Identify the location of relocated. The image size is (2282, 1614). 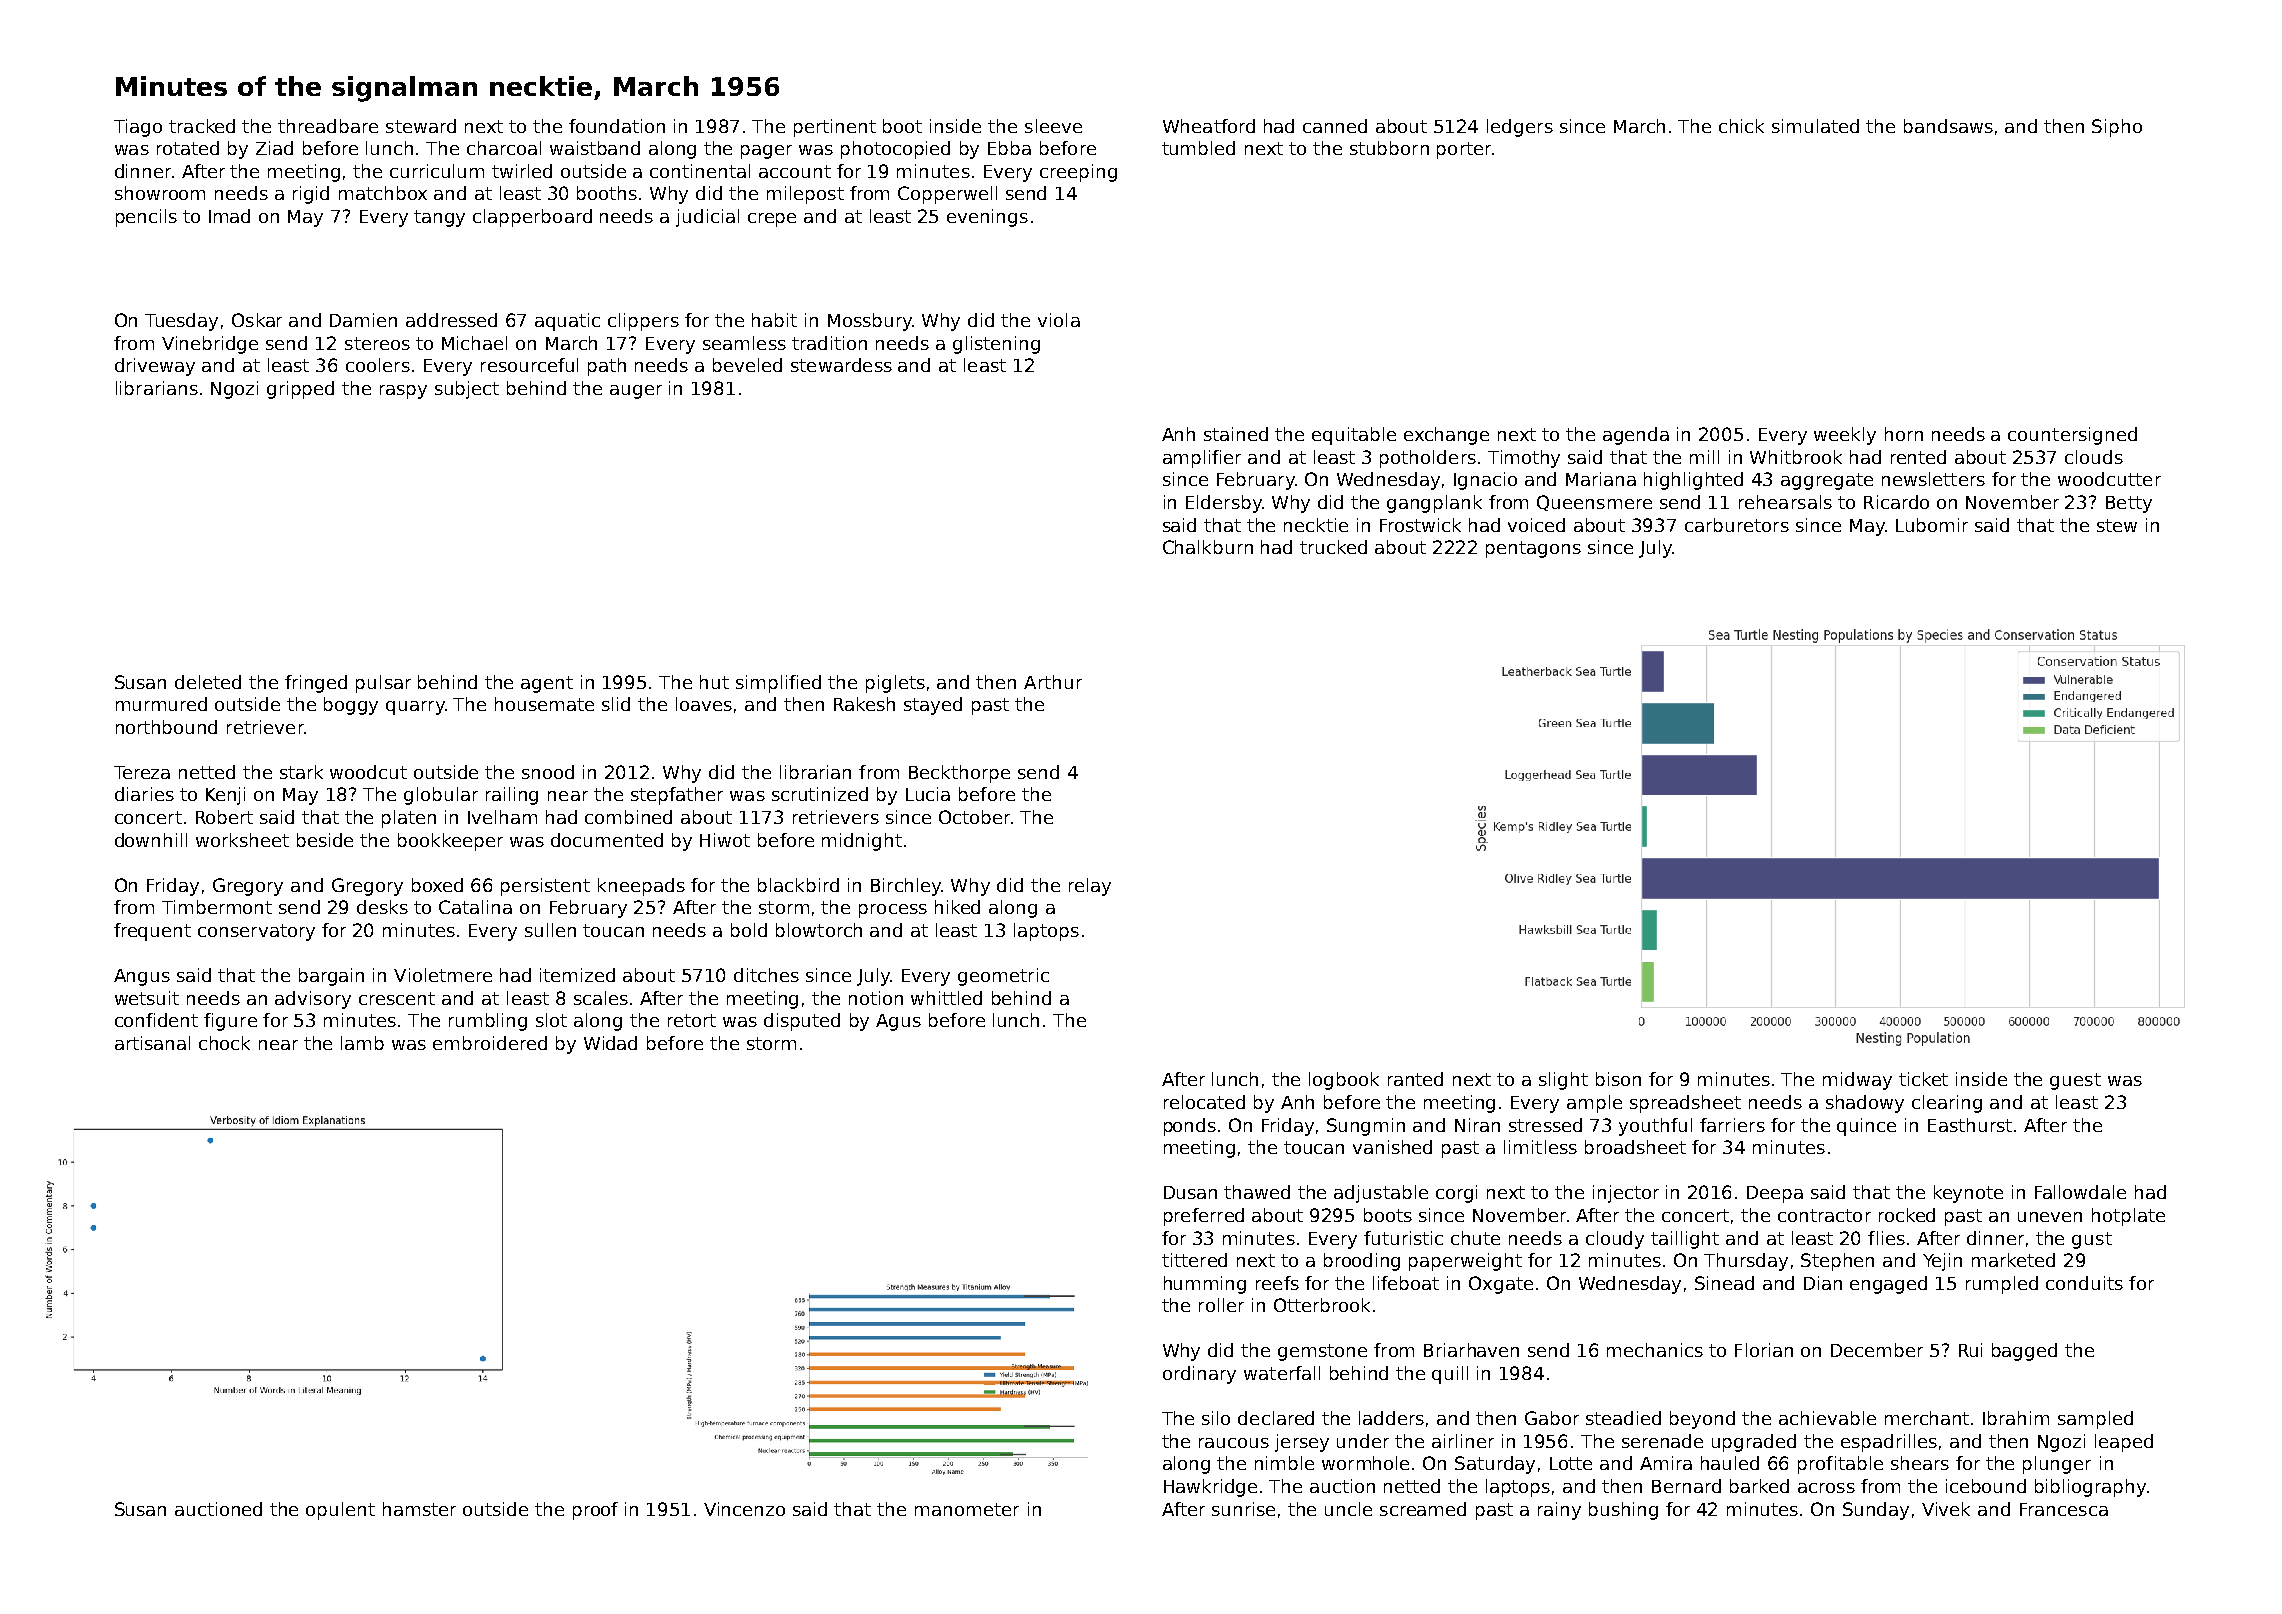
(1204, 1102).
